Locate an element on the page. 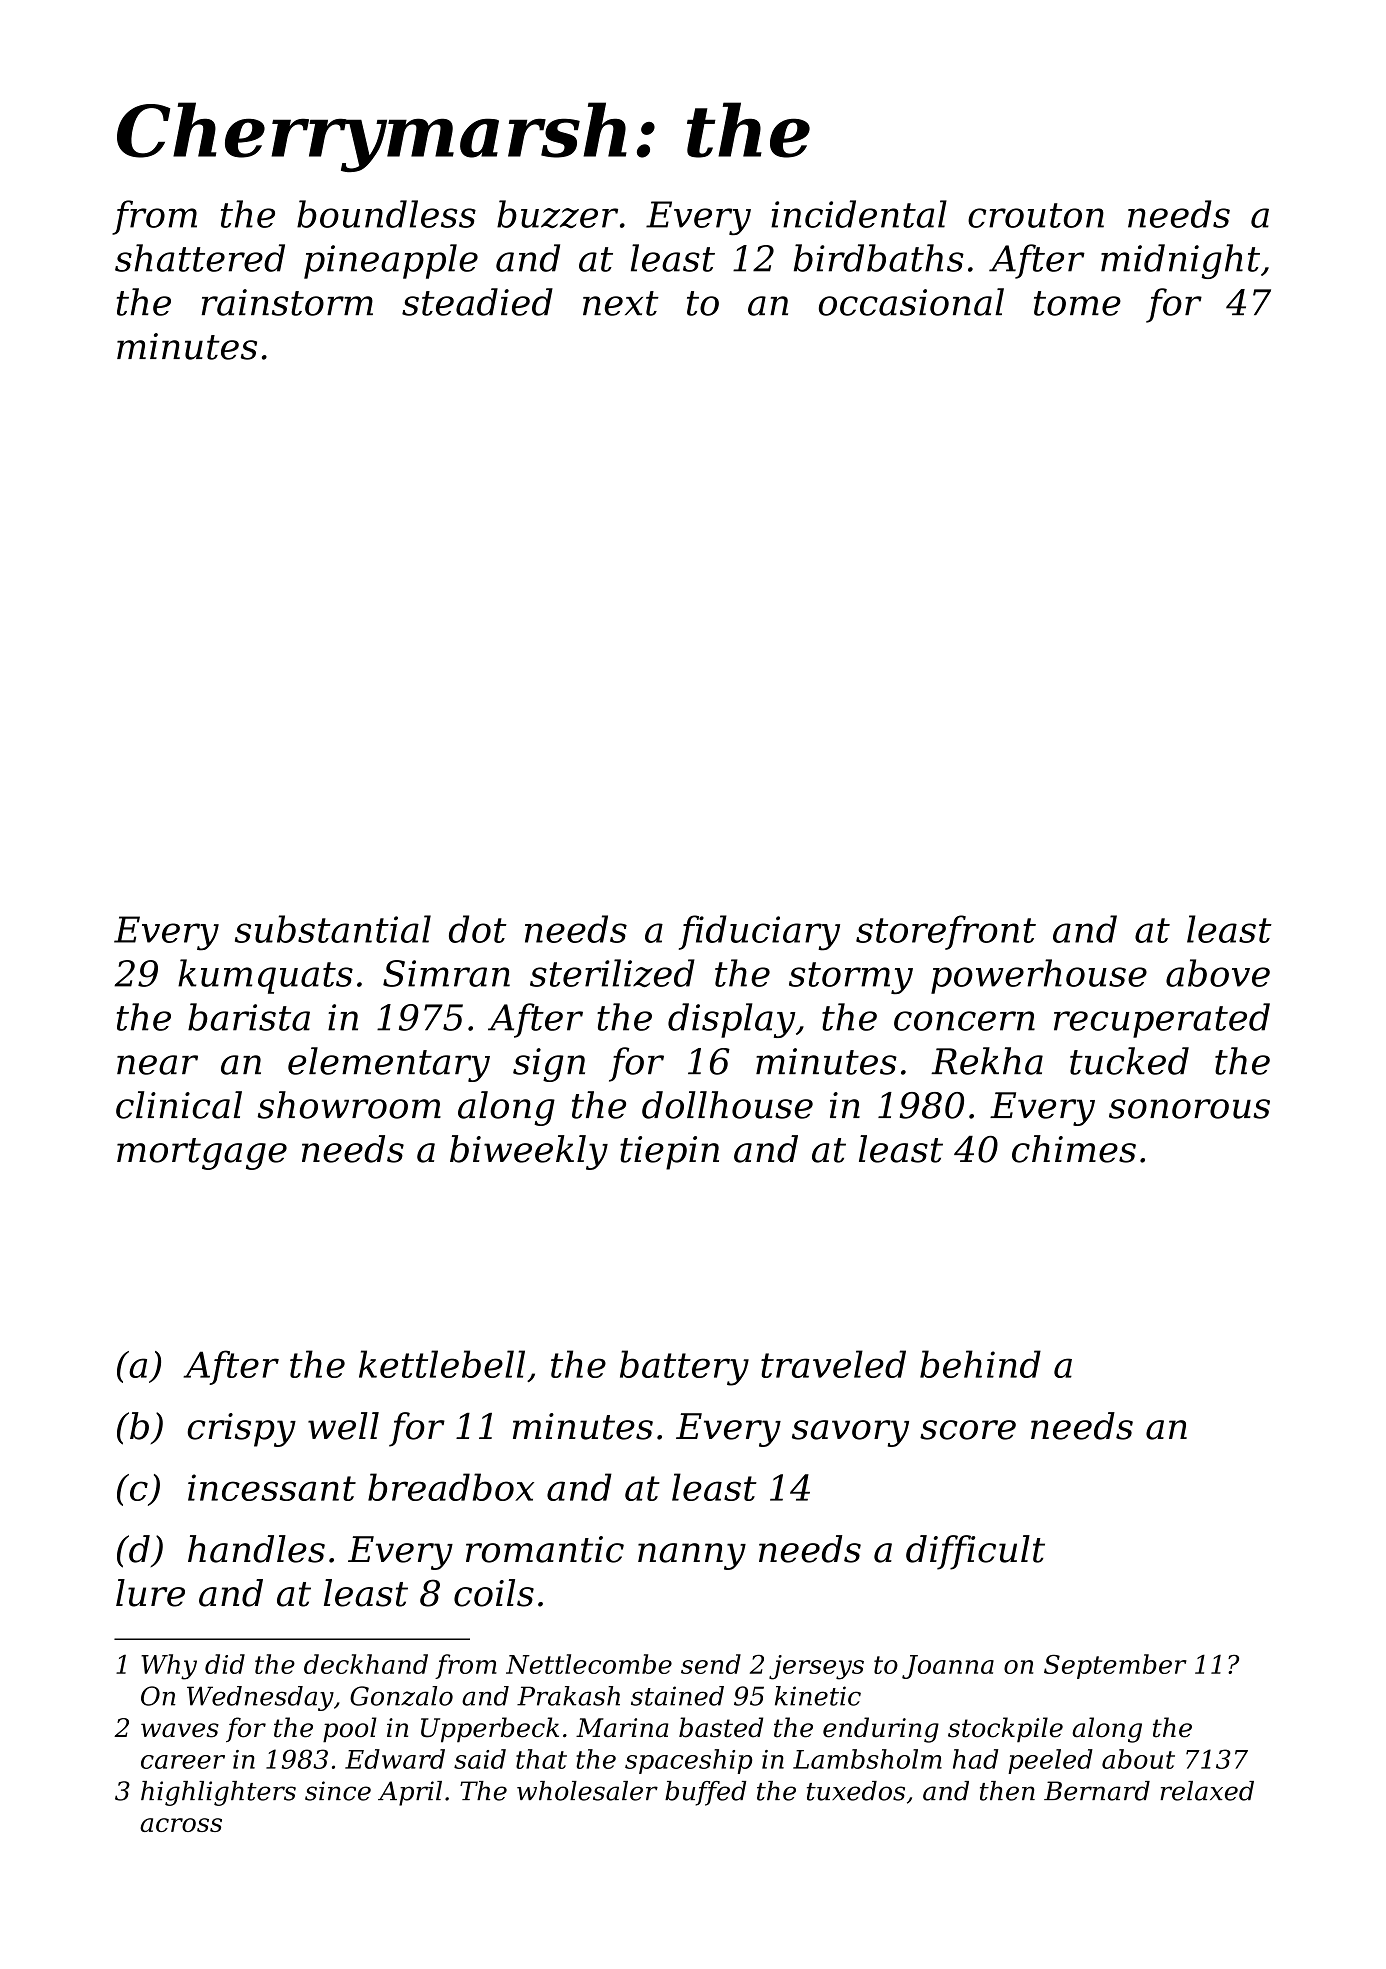 This page has height=1969, width=1386. spaceship is located at coordinates (688, 1761).
